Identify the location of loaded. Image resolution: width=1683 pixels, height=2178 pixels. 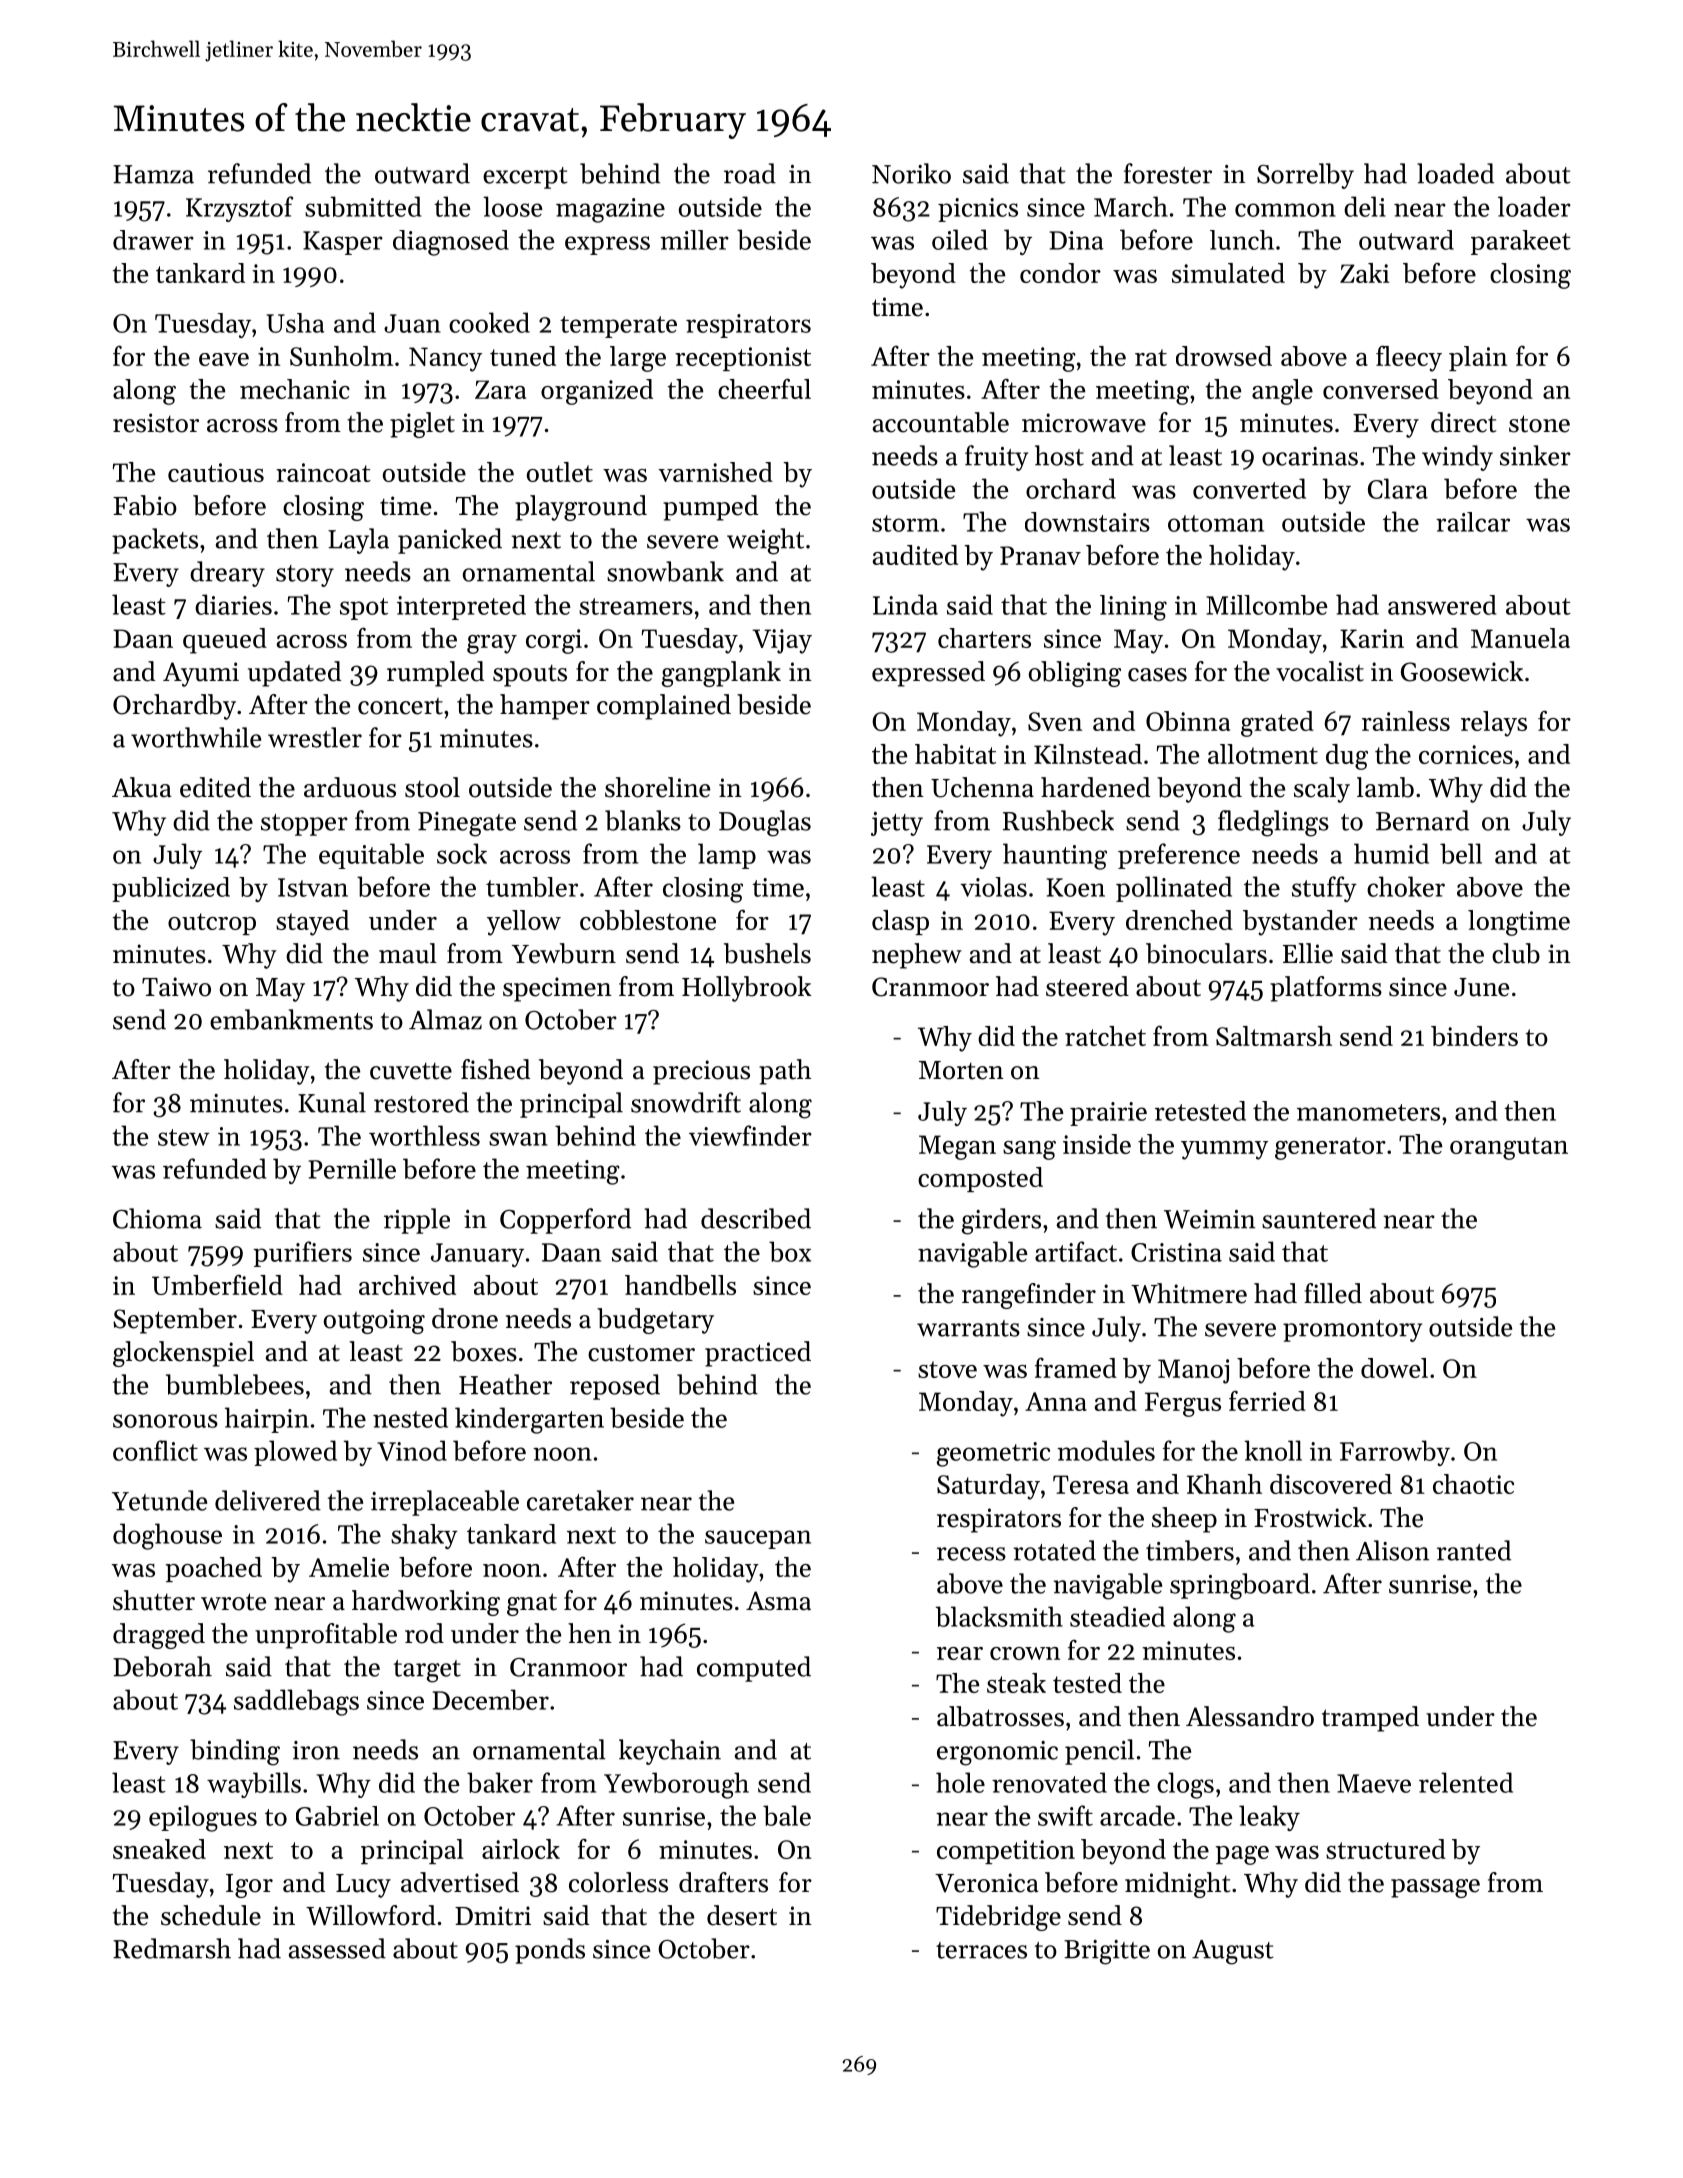
(1455, 173).
